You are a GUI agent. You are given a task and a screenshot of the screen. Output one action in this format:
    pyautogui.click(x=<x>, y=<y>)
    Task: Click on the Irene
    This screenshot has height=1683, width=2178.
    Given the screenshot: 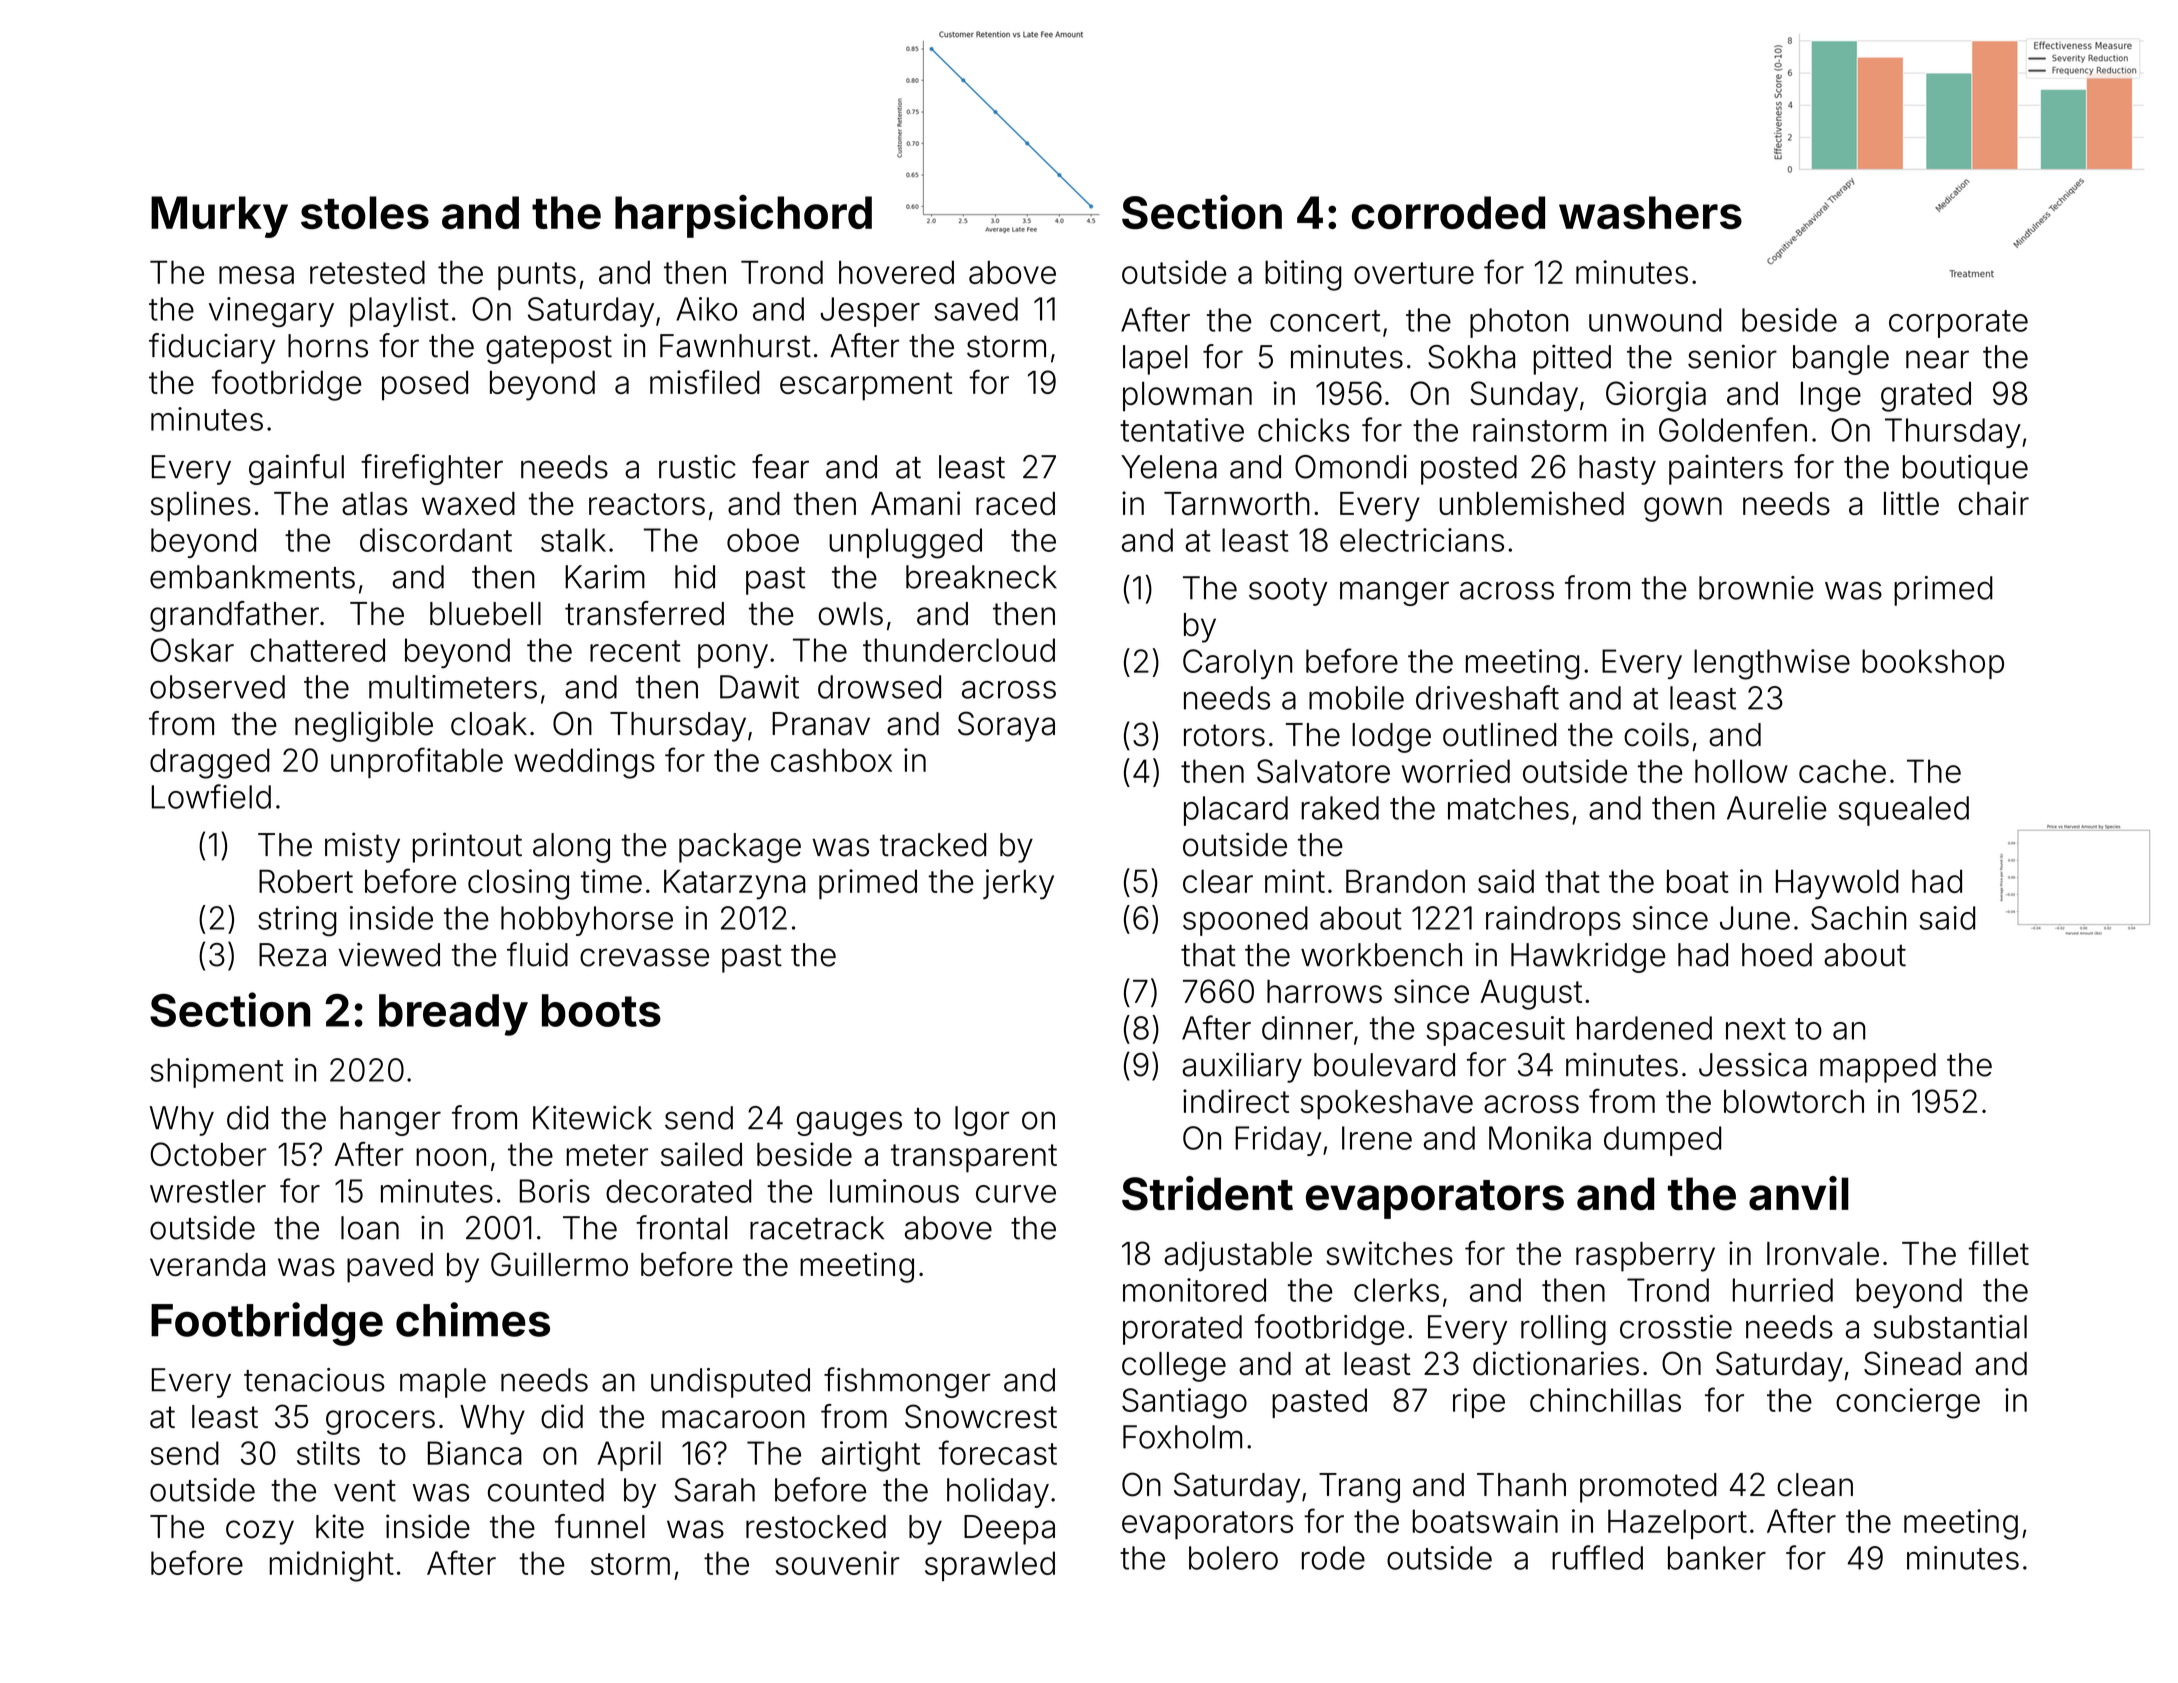 What is the action you would take?
    pyautogui.click(x=1377, y=1138)
